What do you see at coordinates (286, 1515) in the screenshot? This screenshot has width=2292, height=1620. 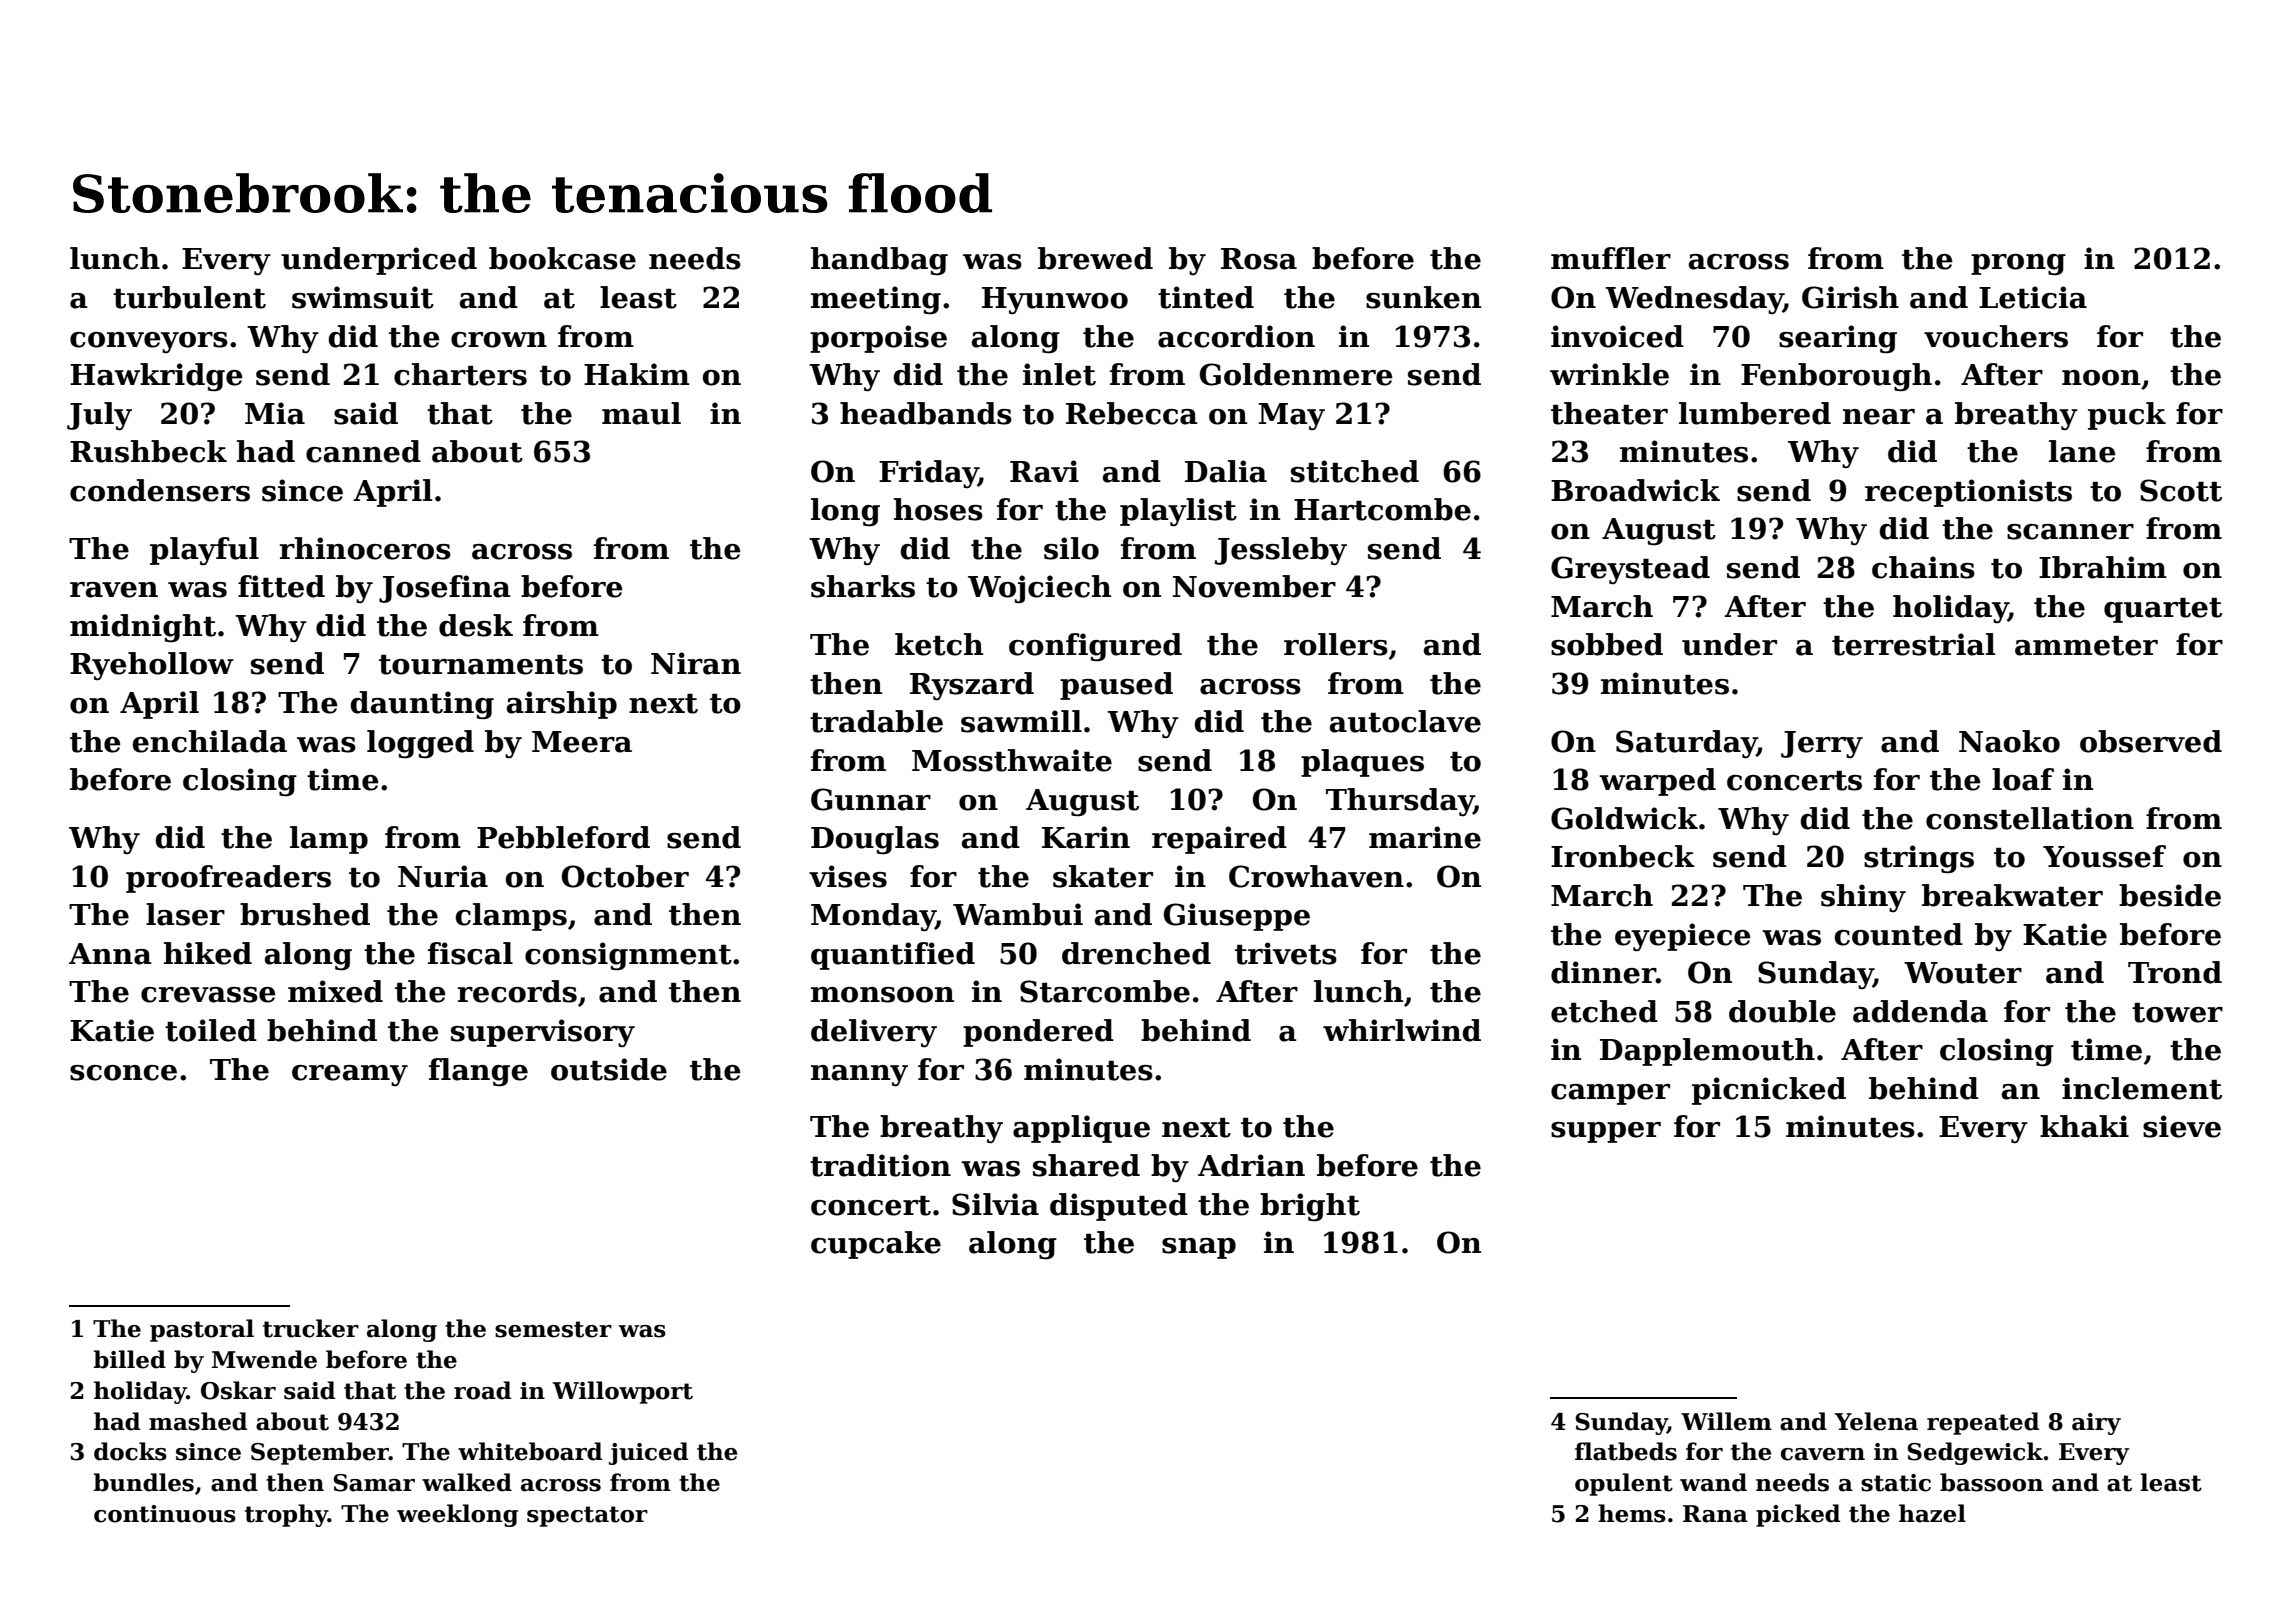 I see `trophy` at bounding box center [286, 1515].
